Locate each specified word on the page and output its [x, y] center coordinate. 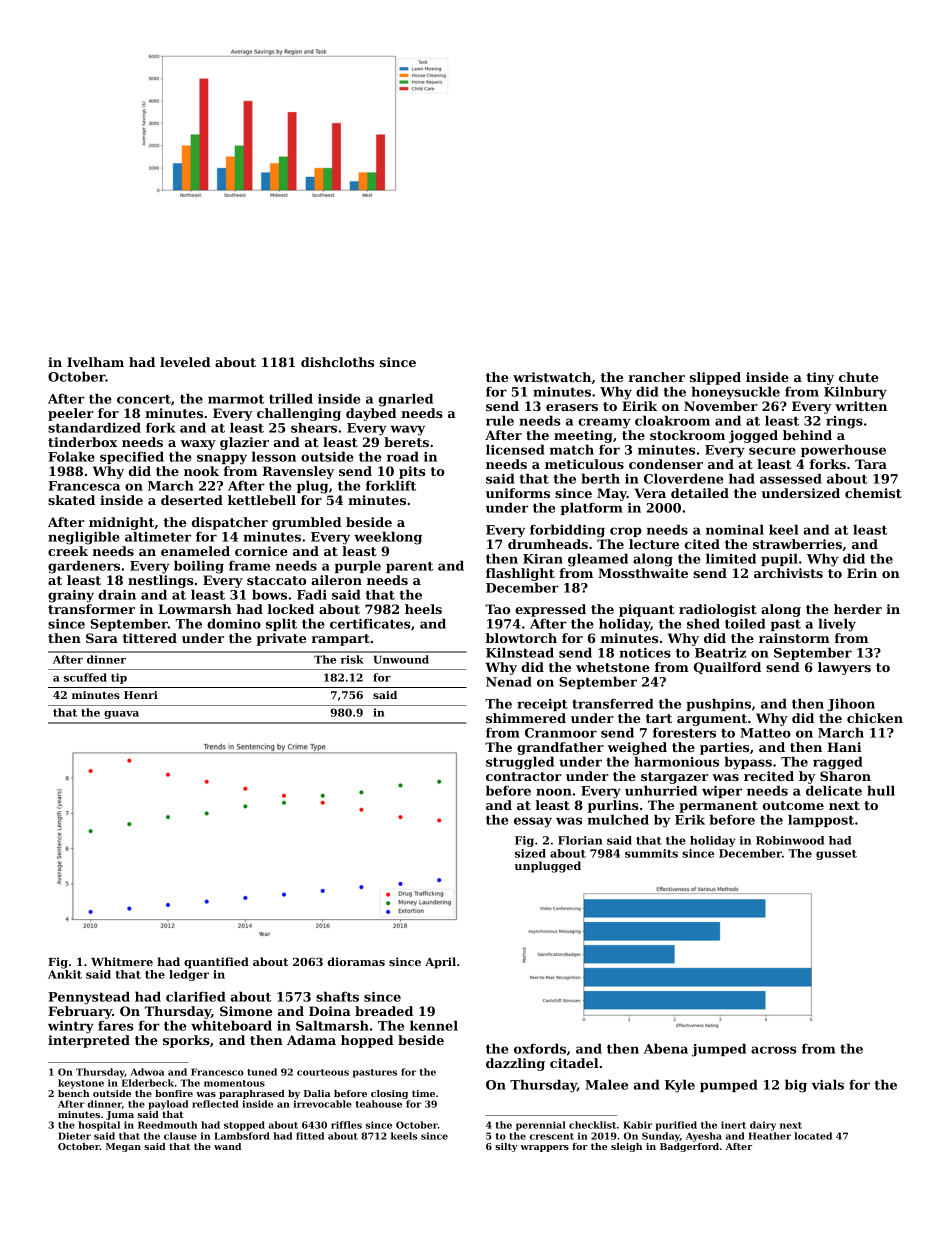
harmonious [676, 761]
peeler [71, 414]
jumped [719, 1050]
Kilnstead [520, 652]
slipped [715, 378]
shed [703, 623]
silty [506, 1147]
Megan [123, 1147]
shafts [337, 996]
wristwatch [552, 377]
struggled [520, 763]
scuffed [85, 677]
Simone [246, 1011]
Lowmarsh [195, 609]
